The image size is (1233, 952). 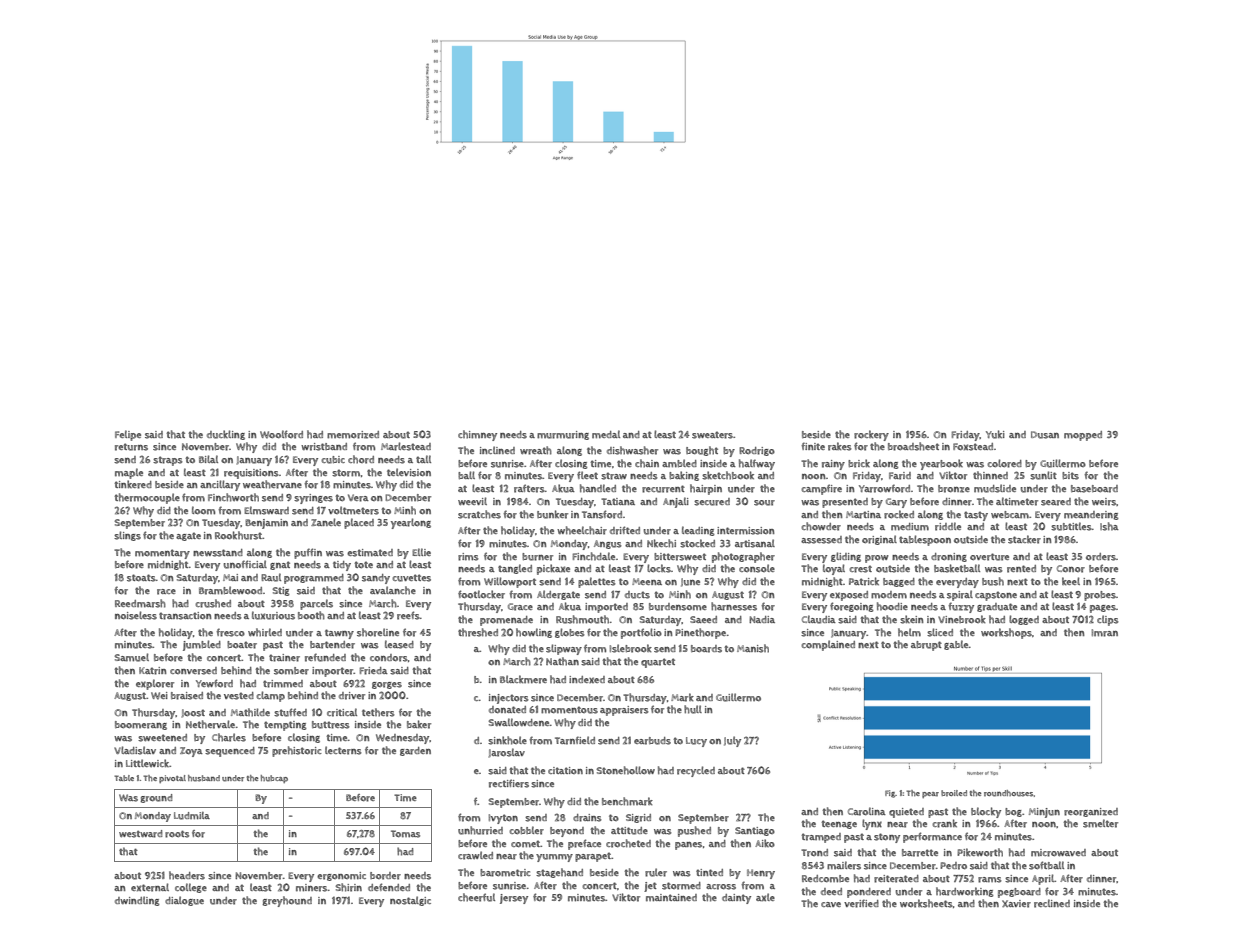 I want to click on Felipe, so click(x=128, y=435).
